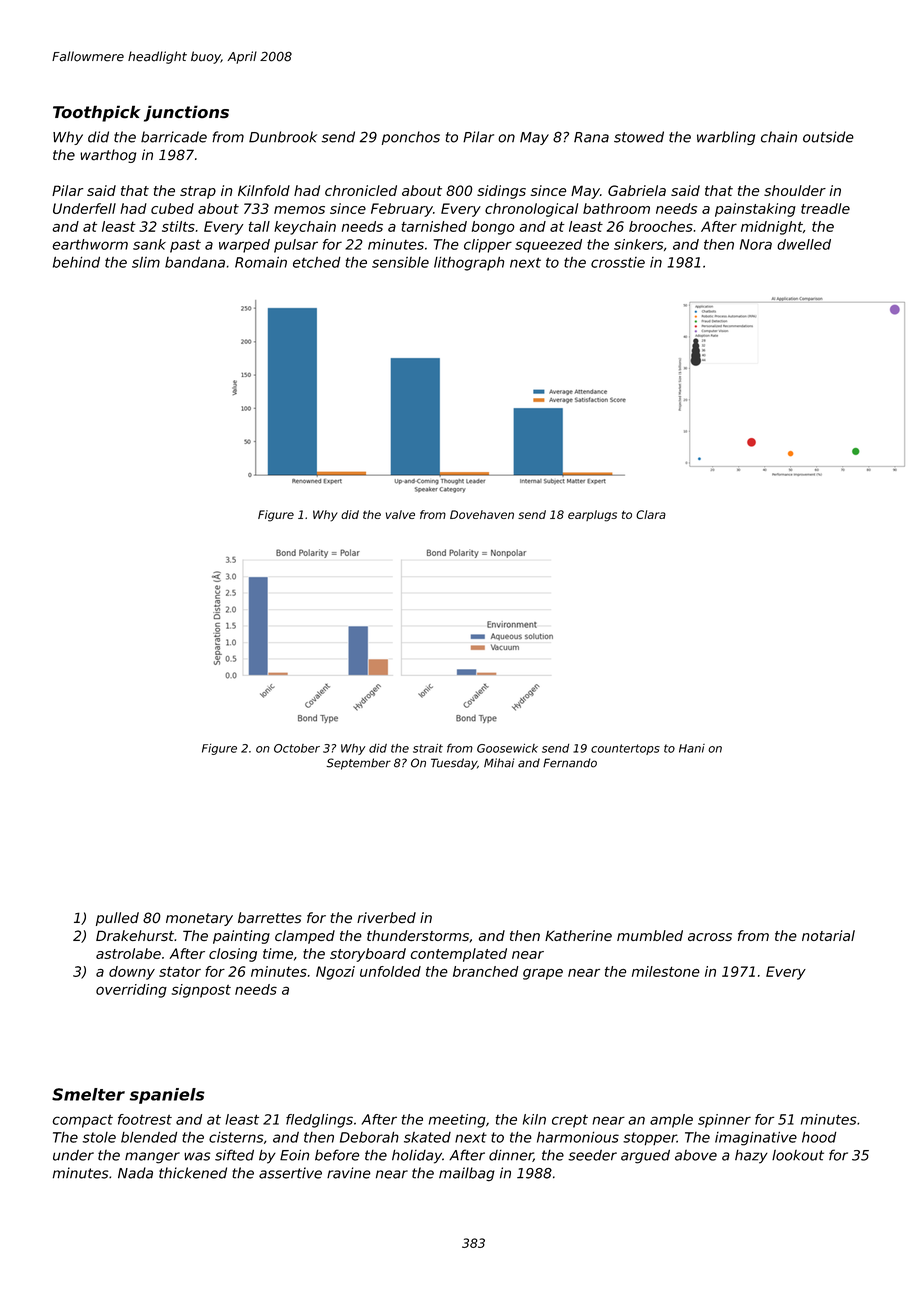  Describe the element at coordinates (411, 138) in the page. I see `ponchos` at that location.
